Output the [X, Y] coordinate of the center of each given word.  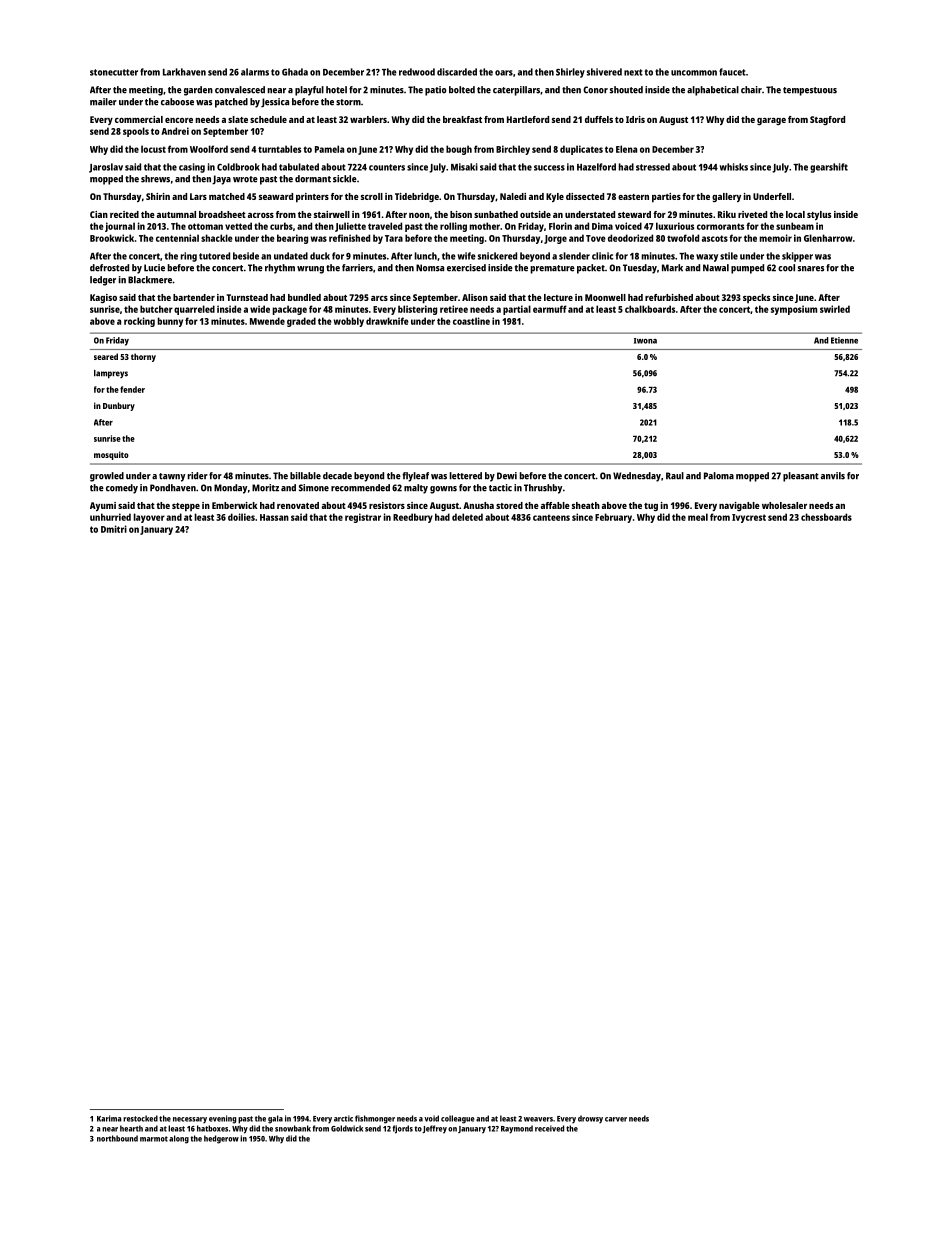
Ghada [295, 72]
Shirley [570, 73]
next [633, 72]
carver [616, 1119]
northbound [117, 1138]
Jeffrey [435, 1129]
